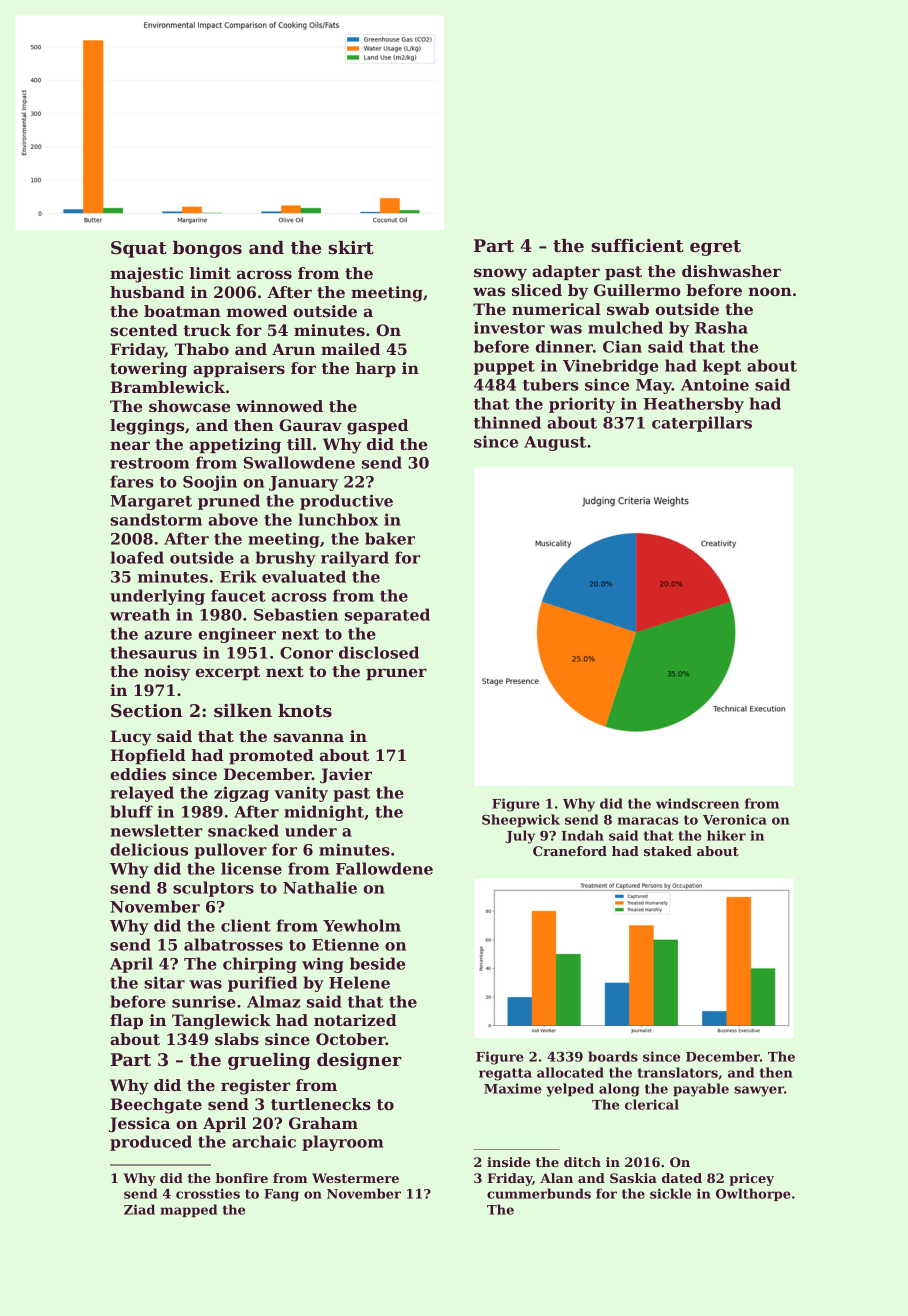  Describe the element at coordinates (396, 674) in the screenshot. I see `pruner` at that location.
